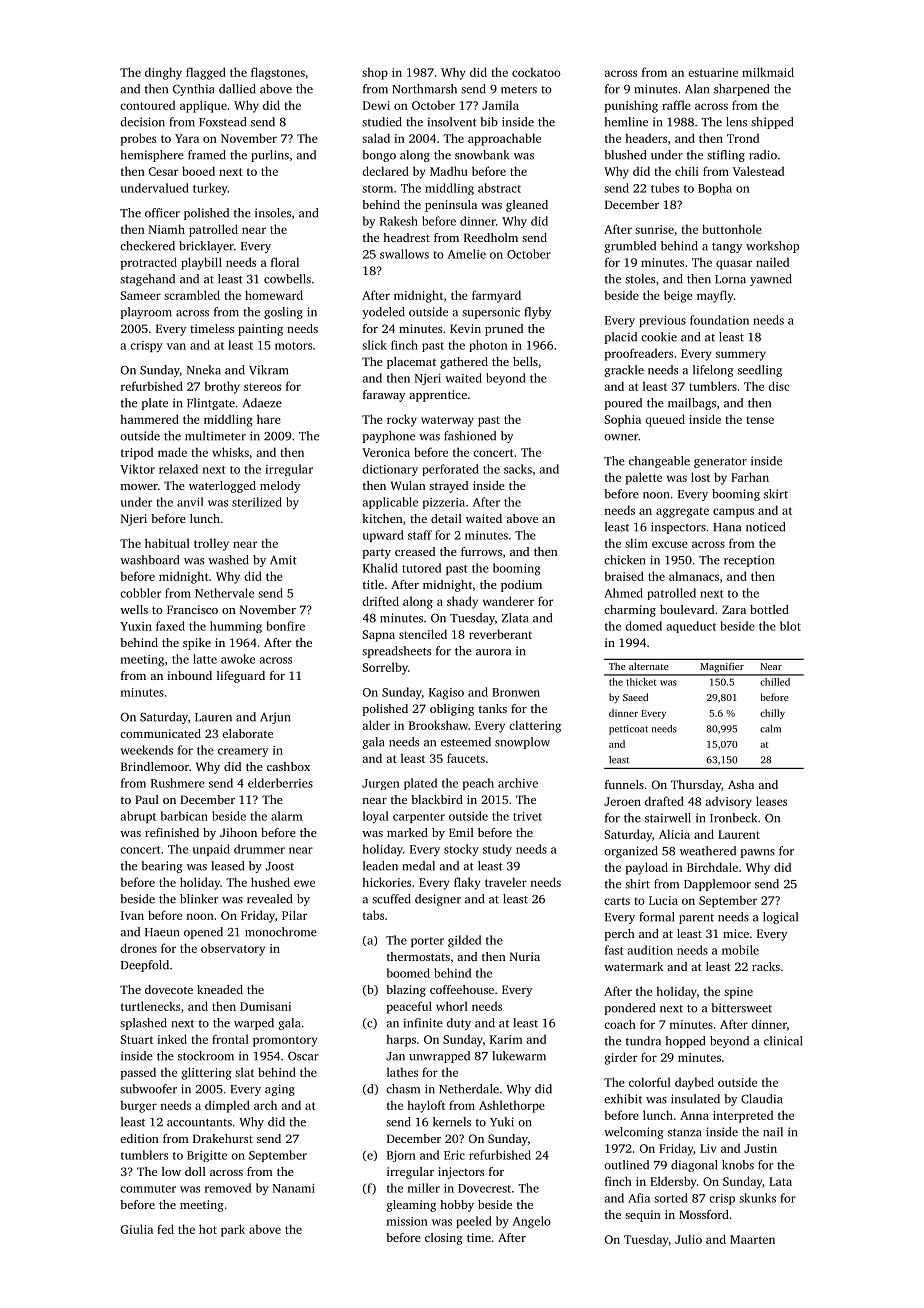 Image resolution: width=924 pixels, height=1308 pixels. What do you see at coordinates (222, 387) in the document?
I see `brothy` at bounding box center [222, 387].
